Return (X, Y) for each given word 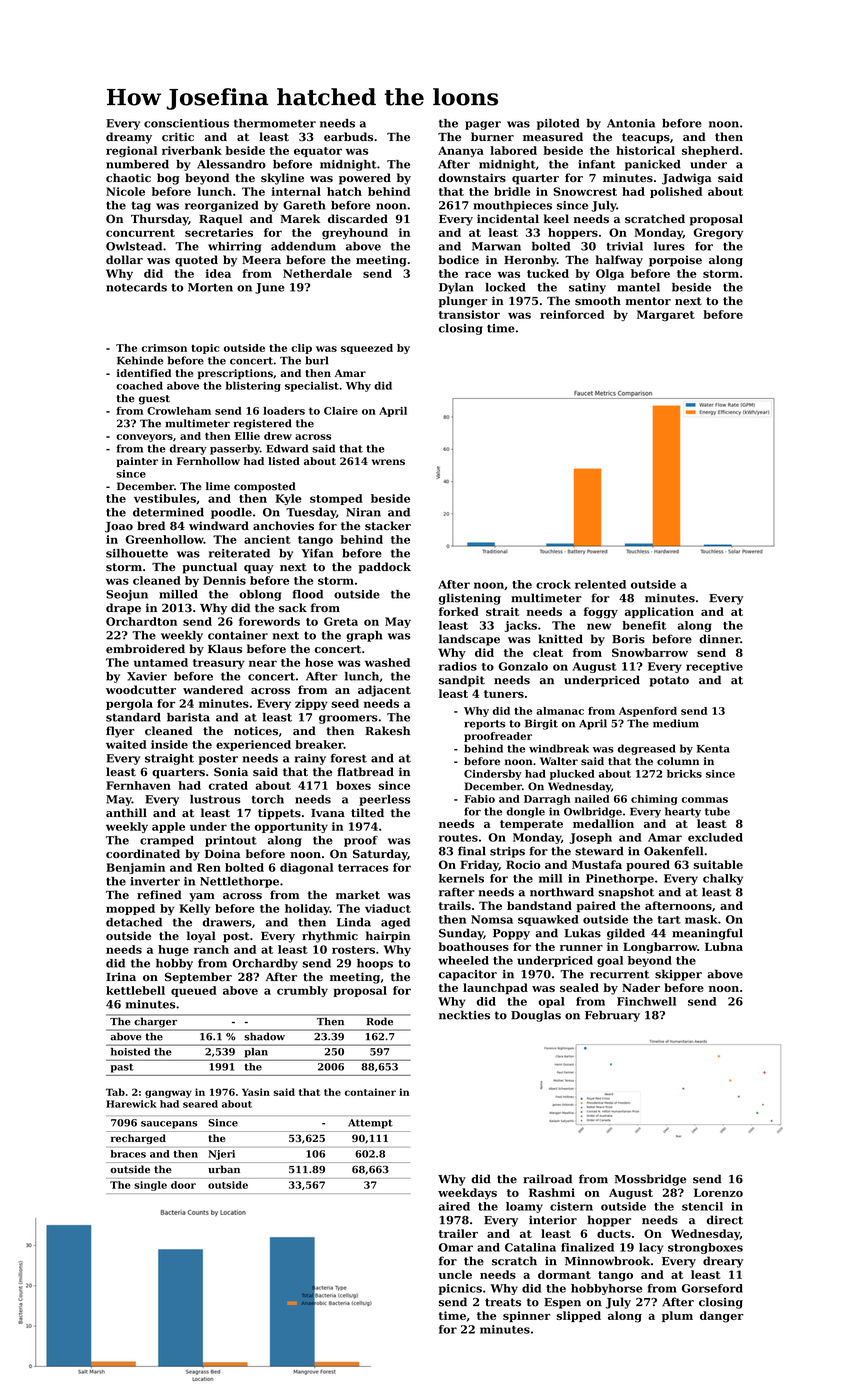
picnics (460, 1289)
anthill (126, 812)
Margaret (666, 315)
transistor (469, 314)
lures (669, 246)
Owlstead (134, 246)
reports (484, 725)
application (659, 612)
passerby (235, 449)
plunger (463, 302)
